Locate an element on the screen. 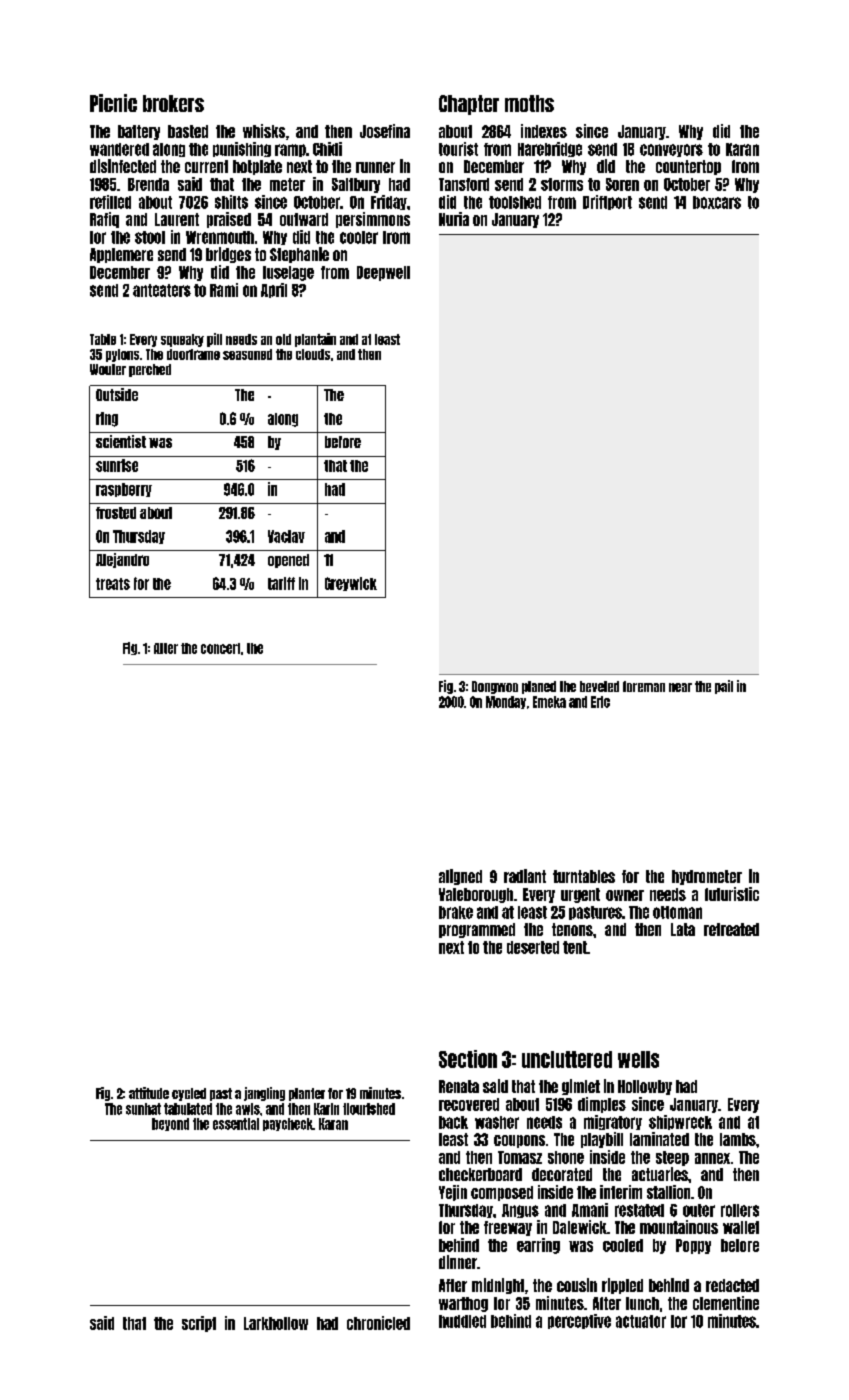  near is located at coordinates (680, 687).
